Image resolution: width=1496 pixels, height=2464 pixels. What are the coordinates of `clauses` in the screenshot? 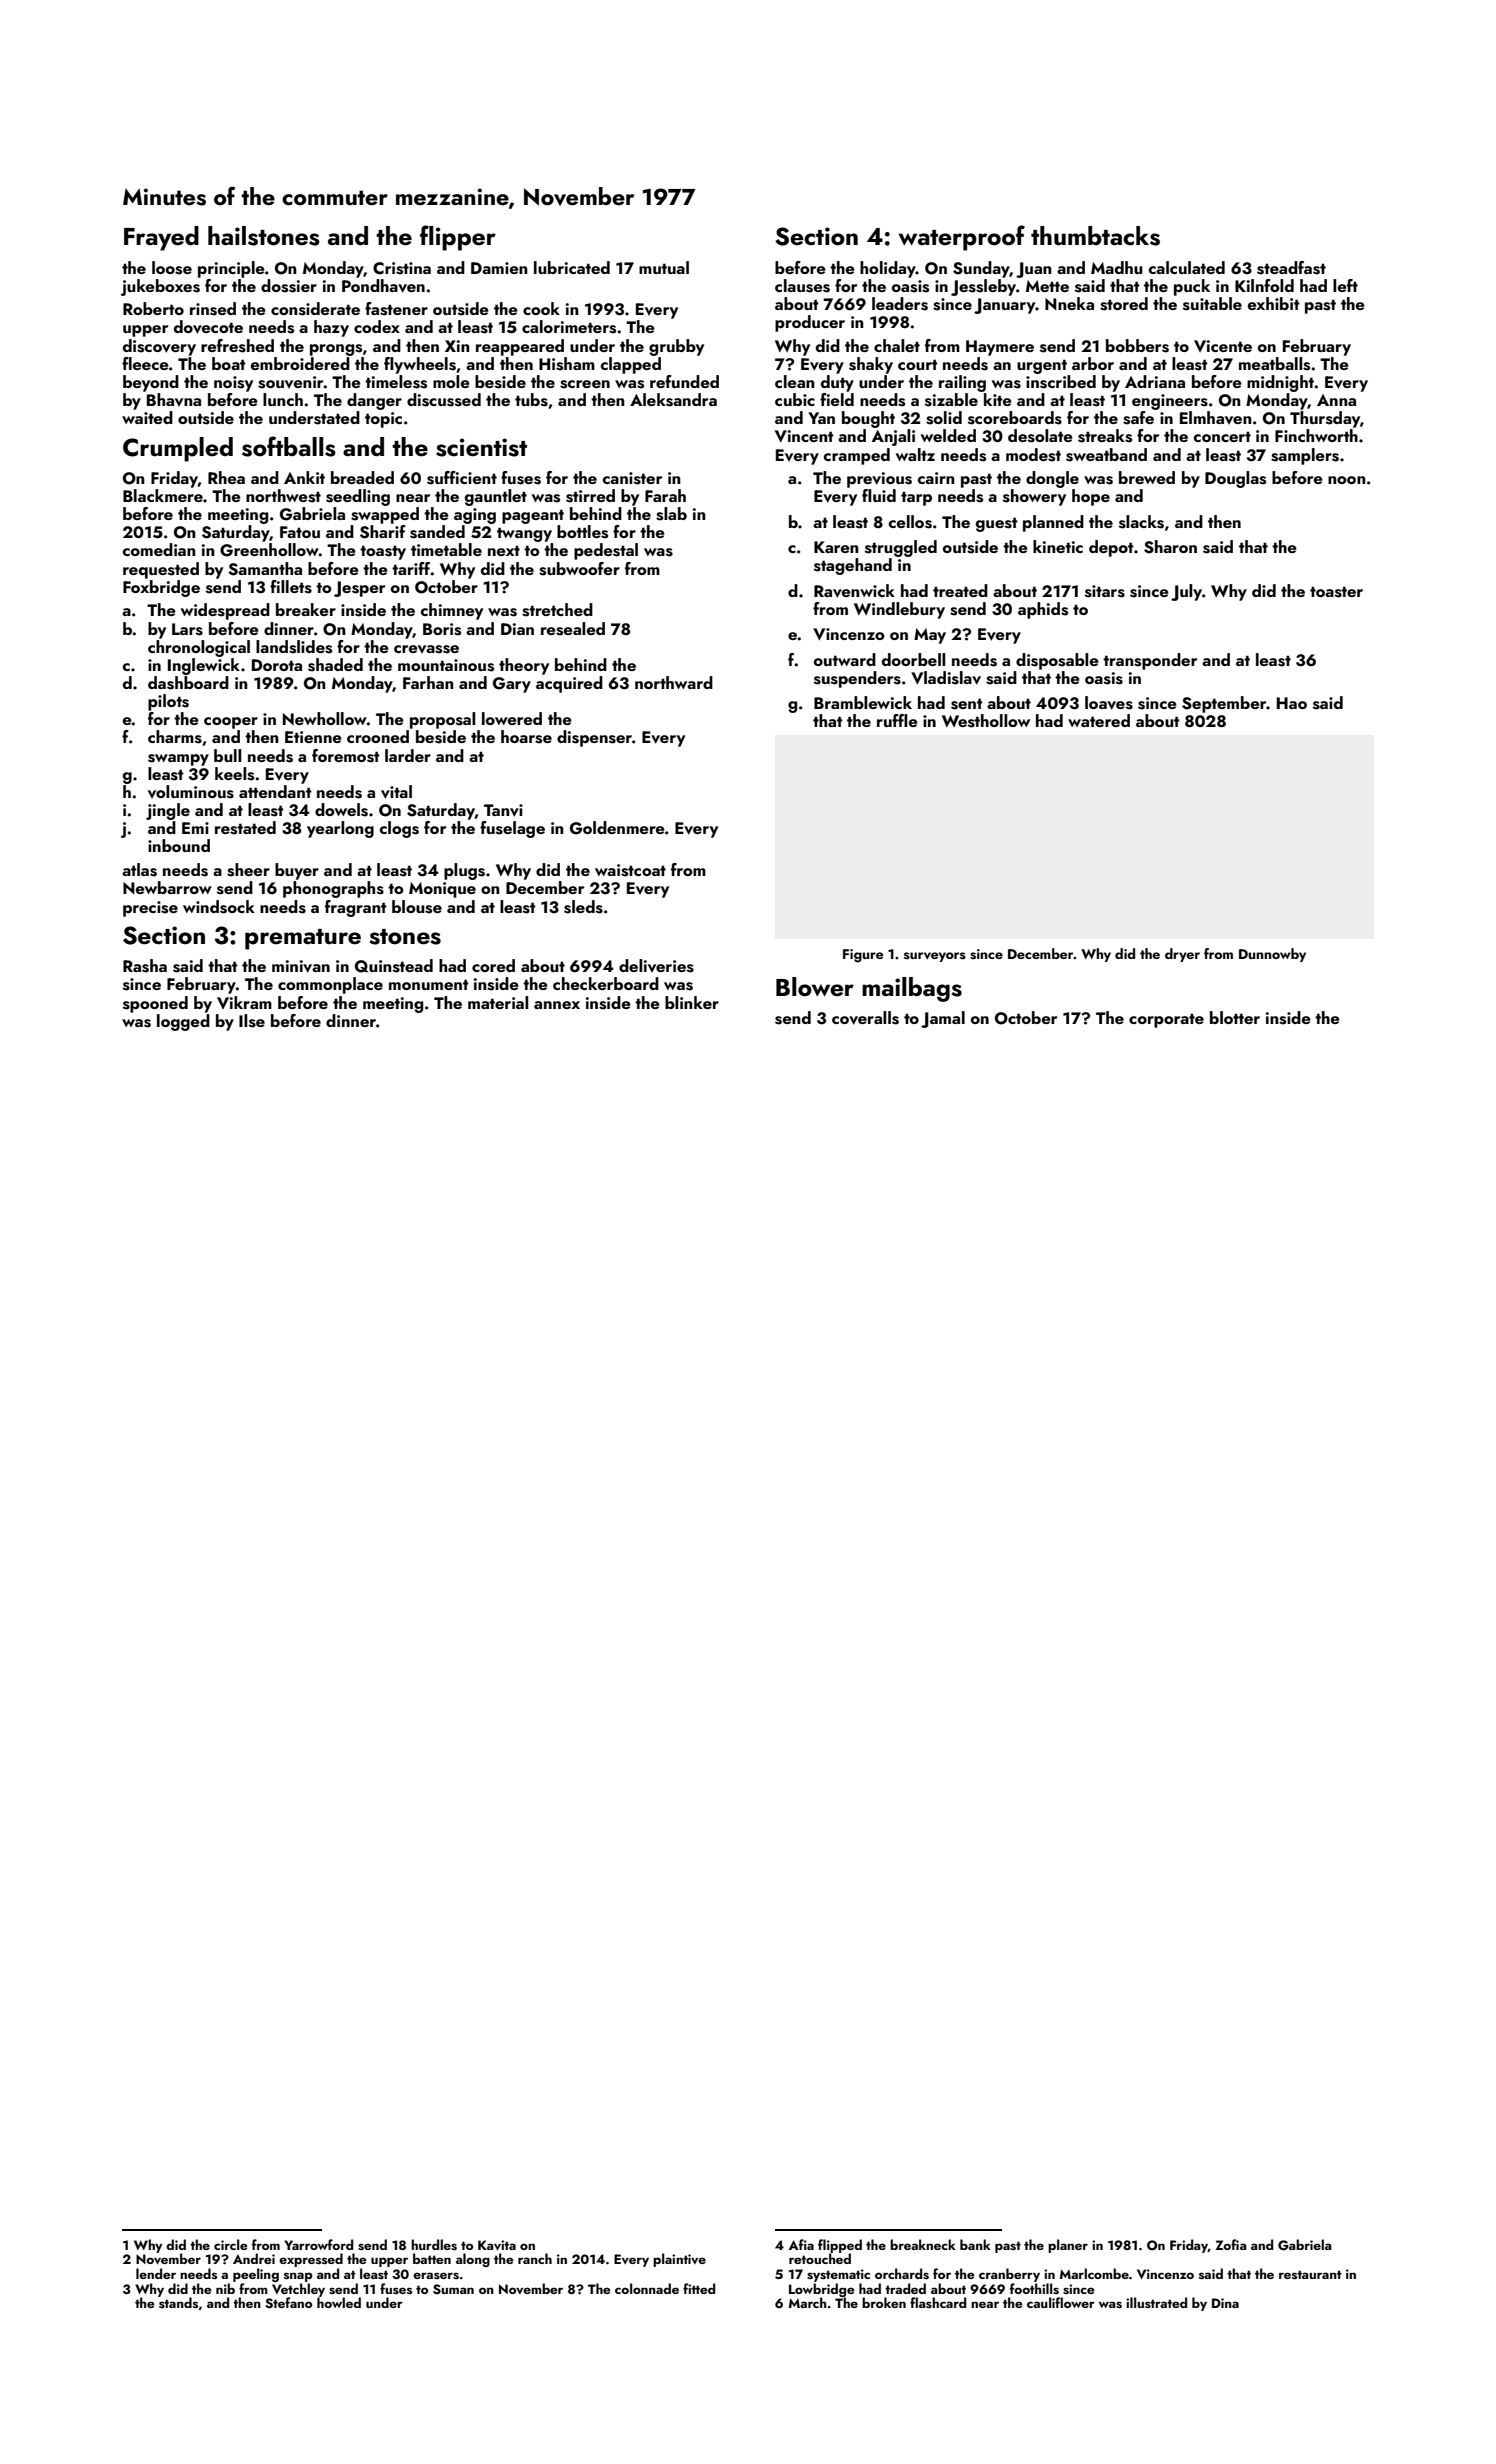 It's located at (802, 286).
